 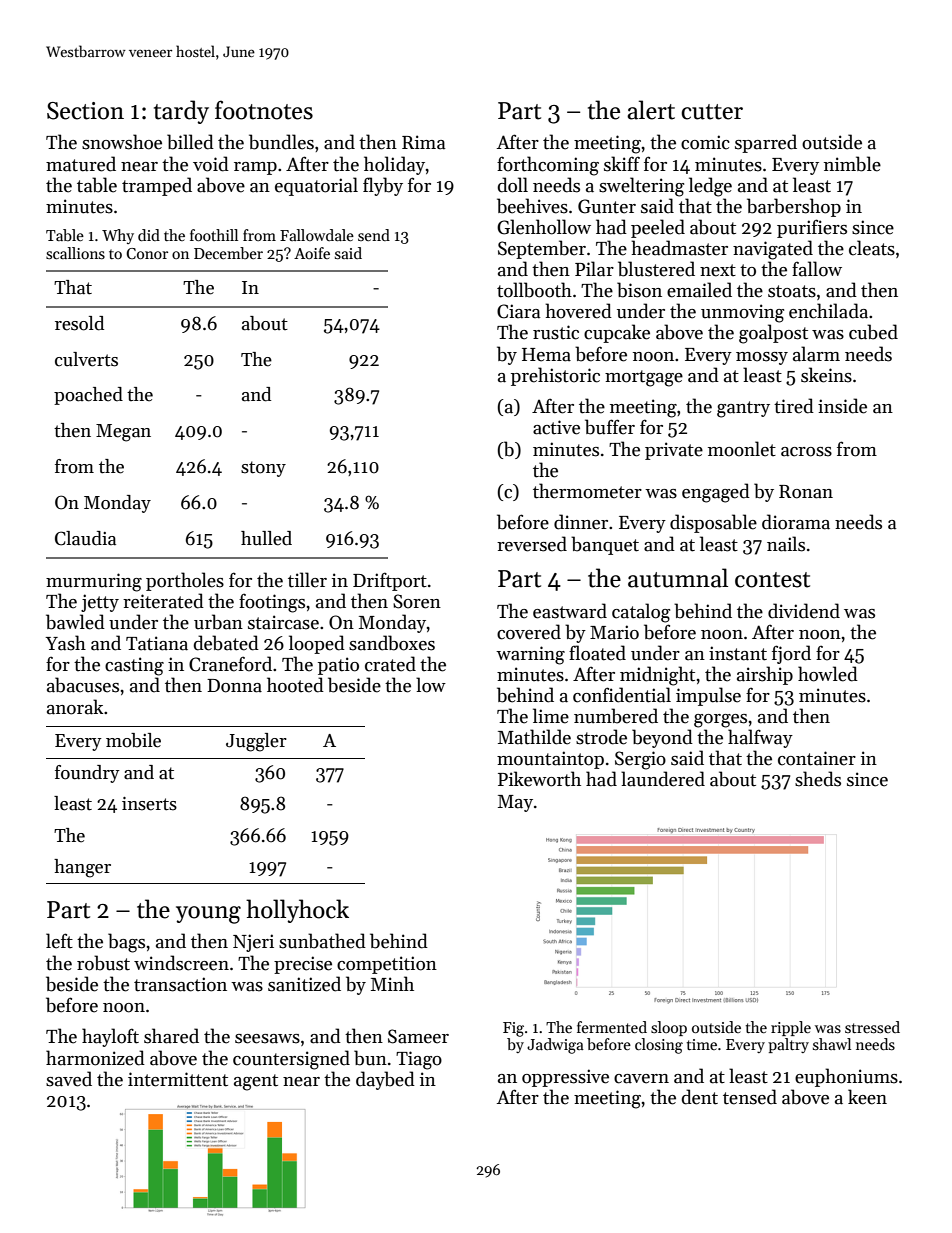 I want to click on Njeri, so click(x=253, y=943).
